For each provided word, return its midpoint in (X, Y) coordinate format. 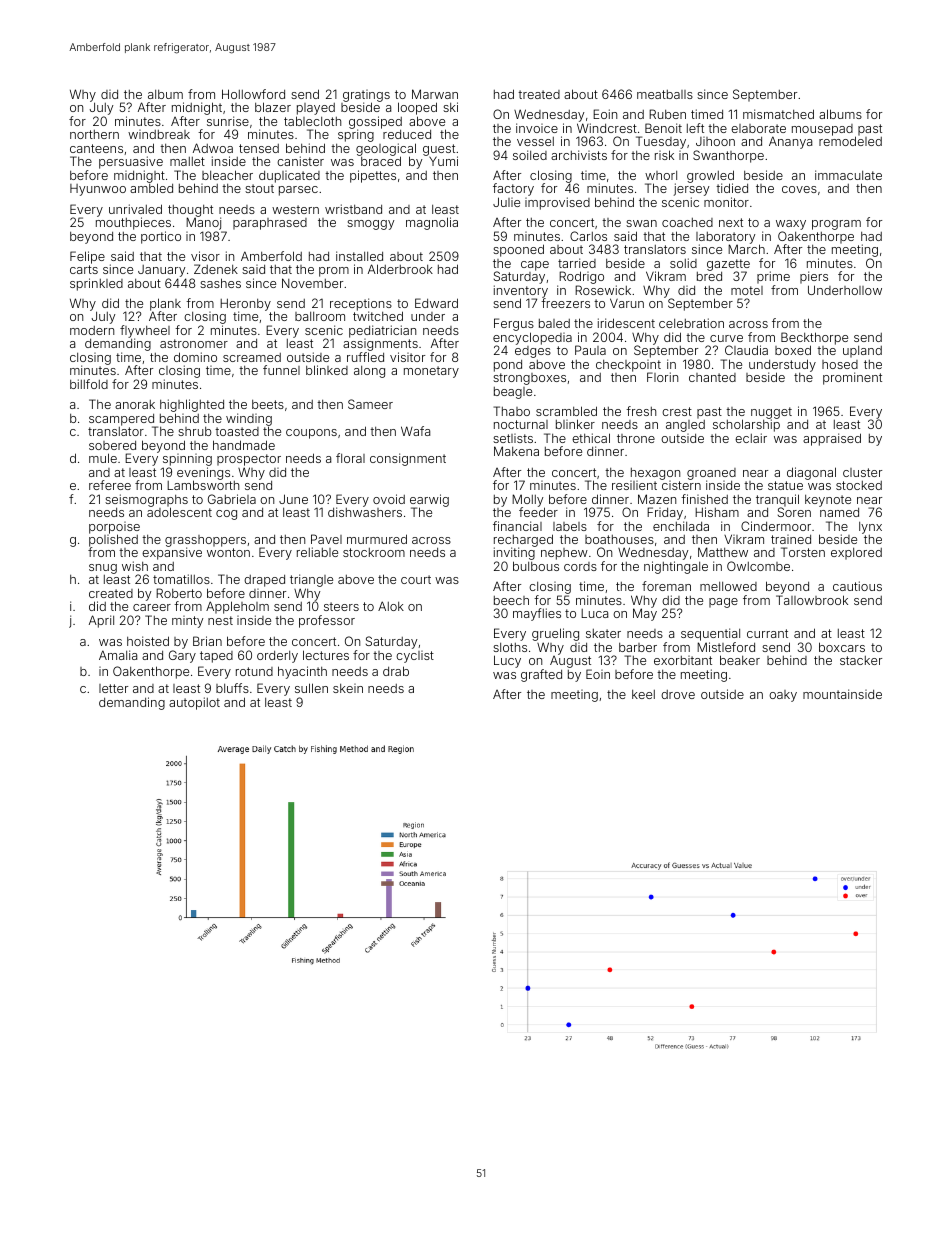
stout (259, 188)
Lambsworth (203, 485)
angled (685, 426)
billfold (89, 384)
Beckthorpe (814, 339)
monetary (431, 372)
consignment (408, 459)
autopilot (194, 703)
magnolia (432, 223)
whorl (661, 175)
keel (643, 694)
